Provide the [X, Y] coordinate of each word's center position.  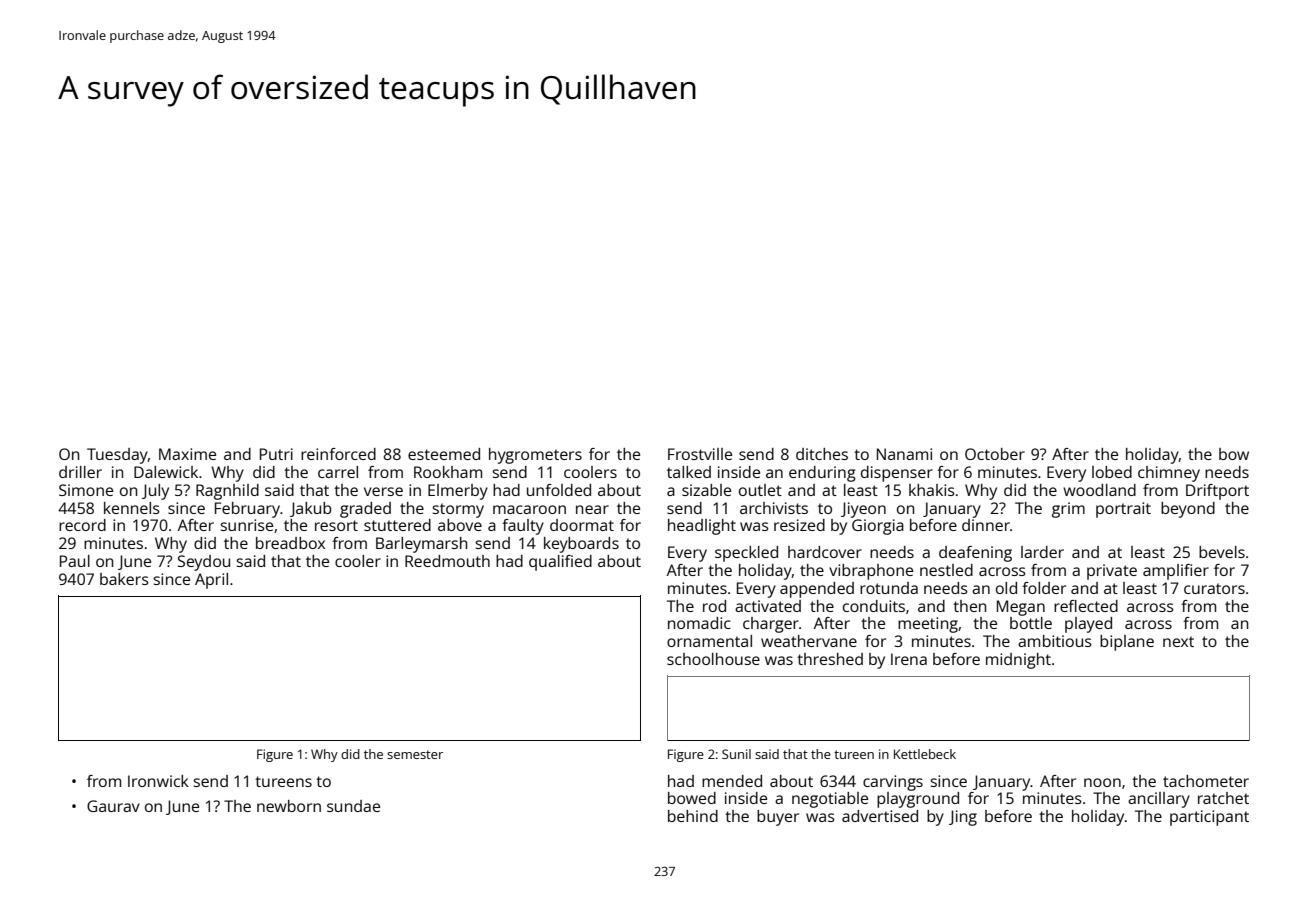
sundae [353, 806]
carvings [893, 783]
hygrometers [535, 456]
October [995, 454]
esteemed [444, 454]
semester [415, 754]
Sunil [736, 754]
